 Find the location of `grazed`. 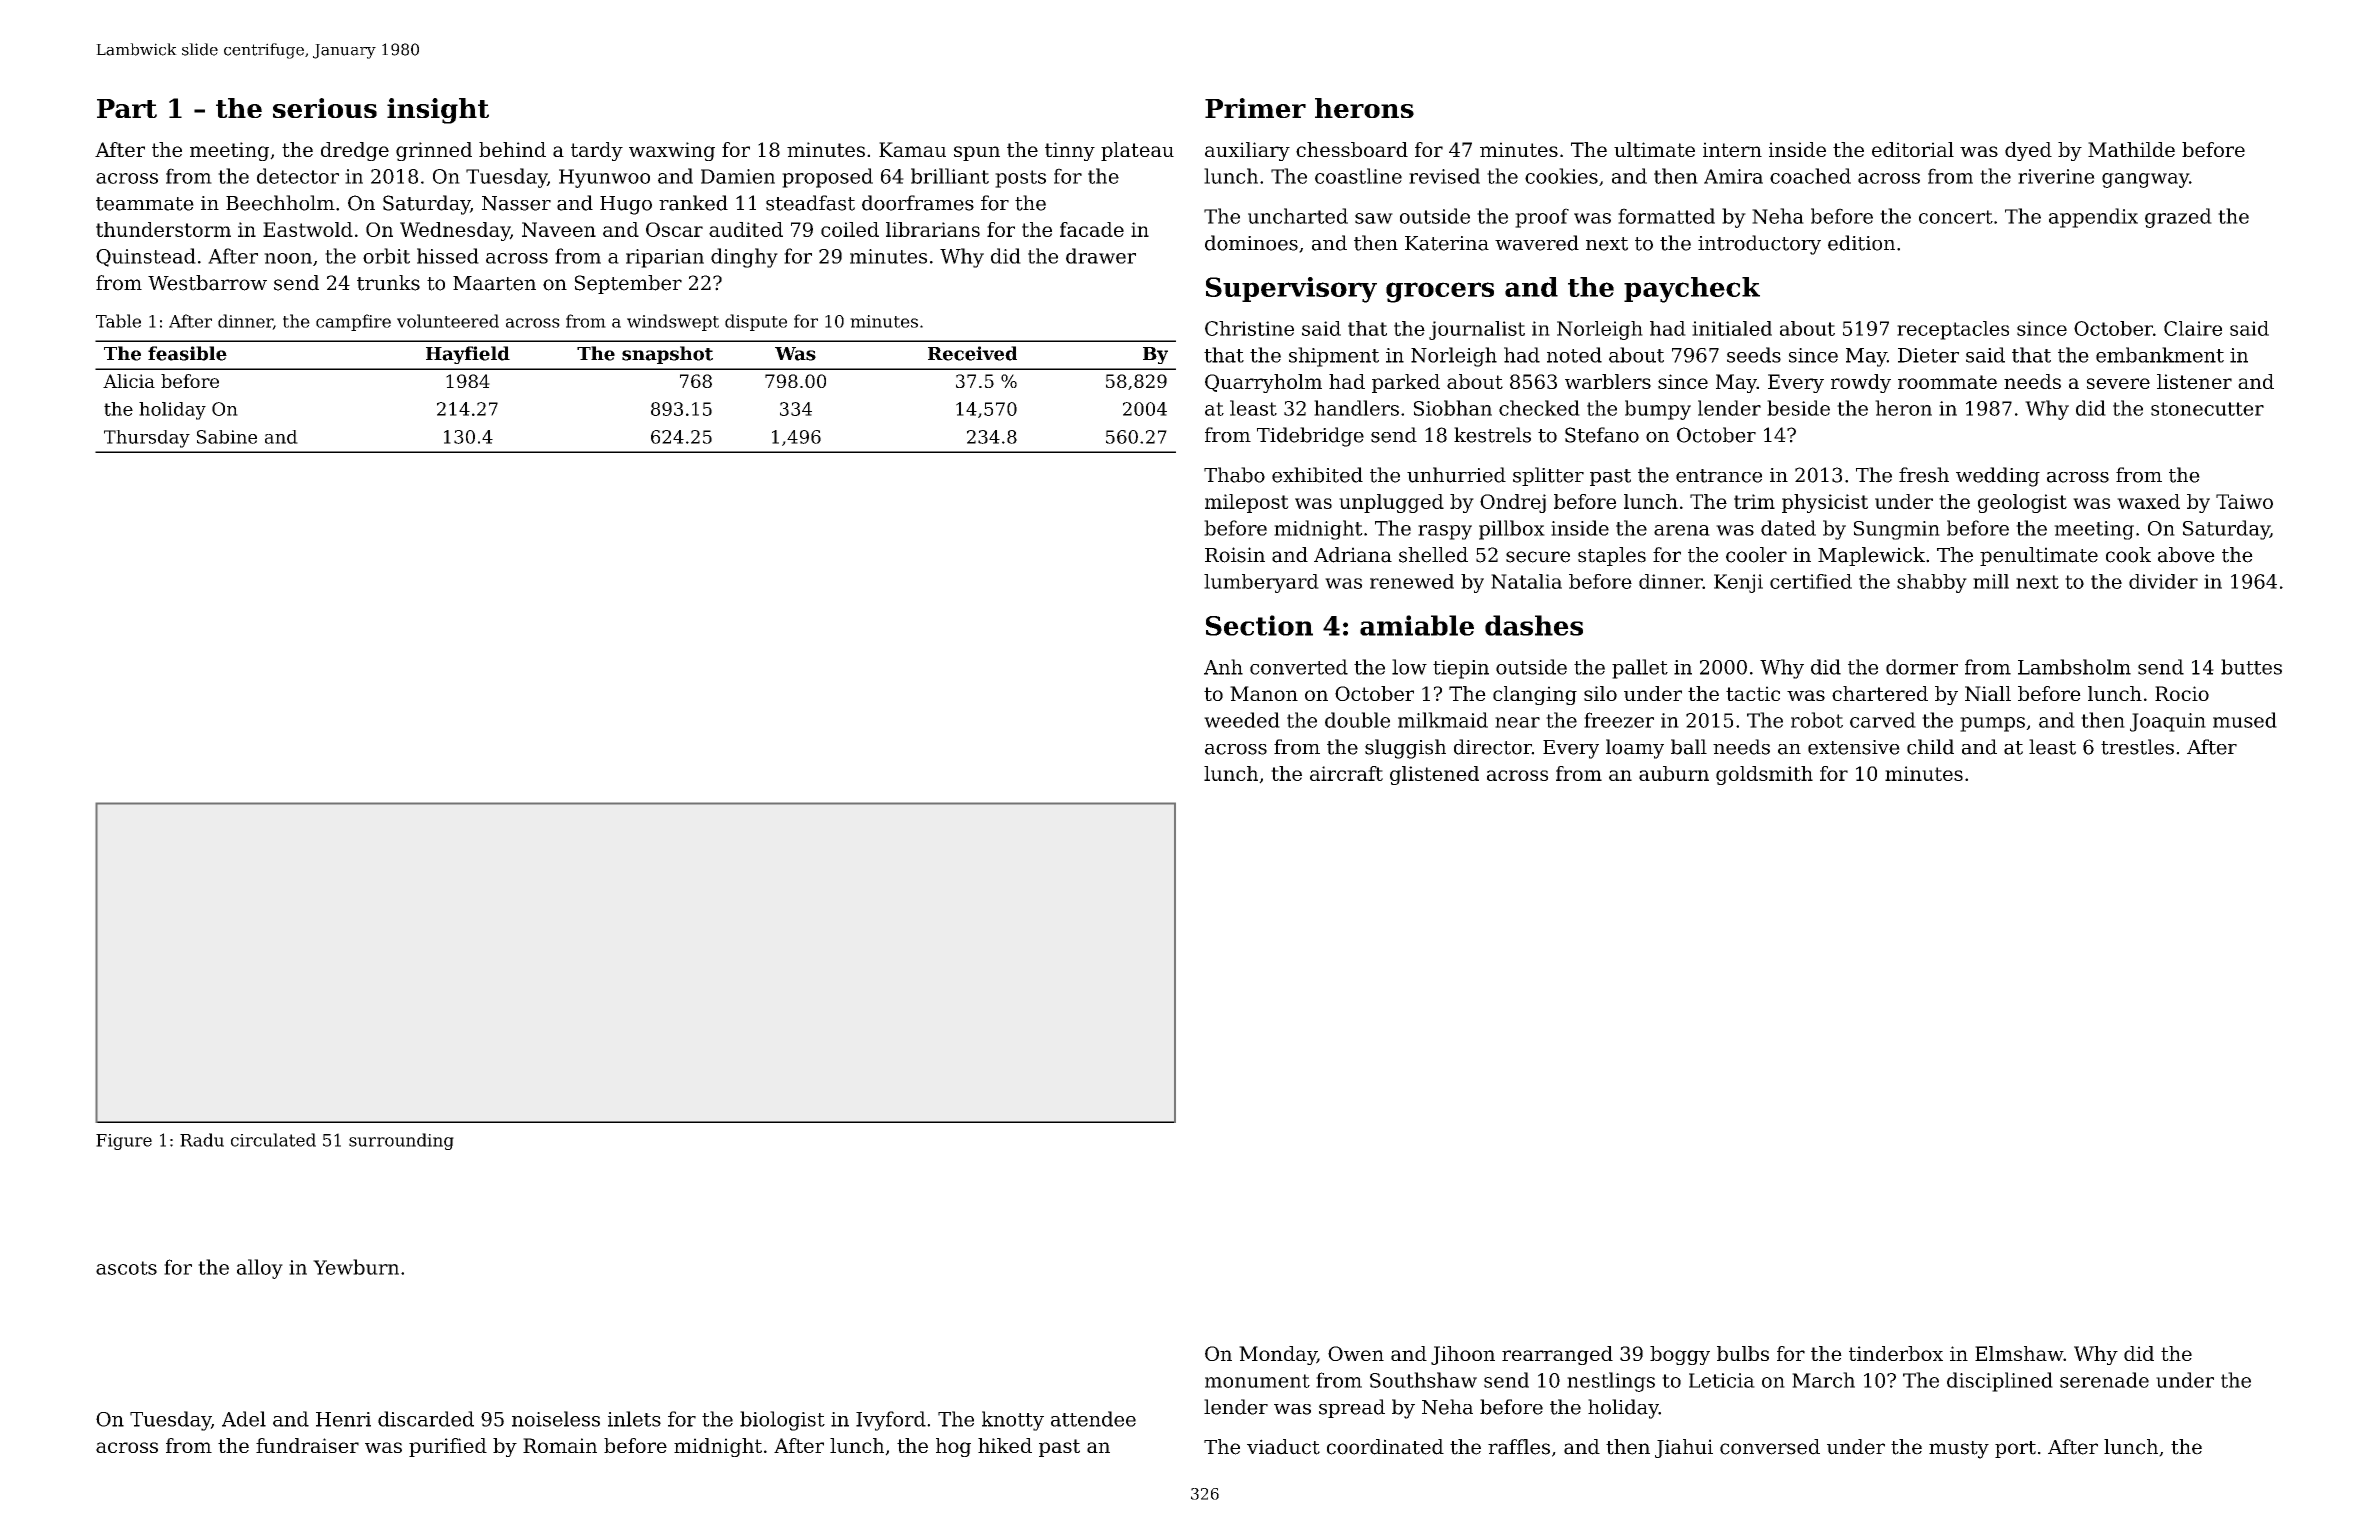

grazed is located at coordinates (2178, 218).
